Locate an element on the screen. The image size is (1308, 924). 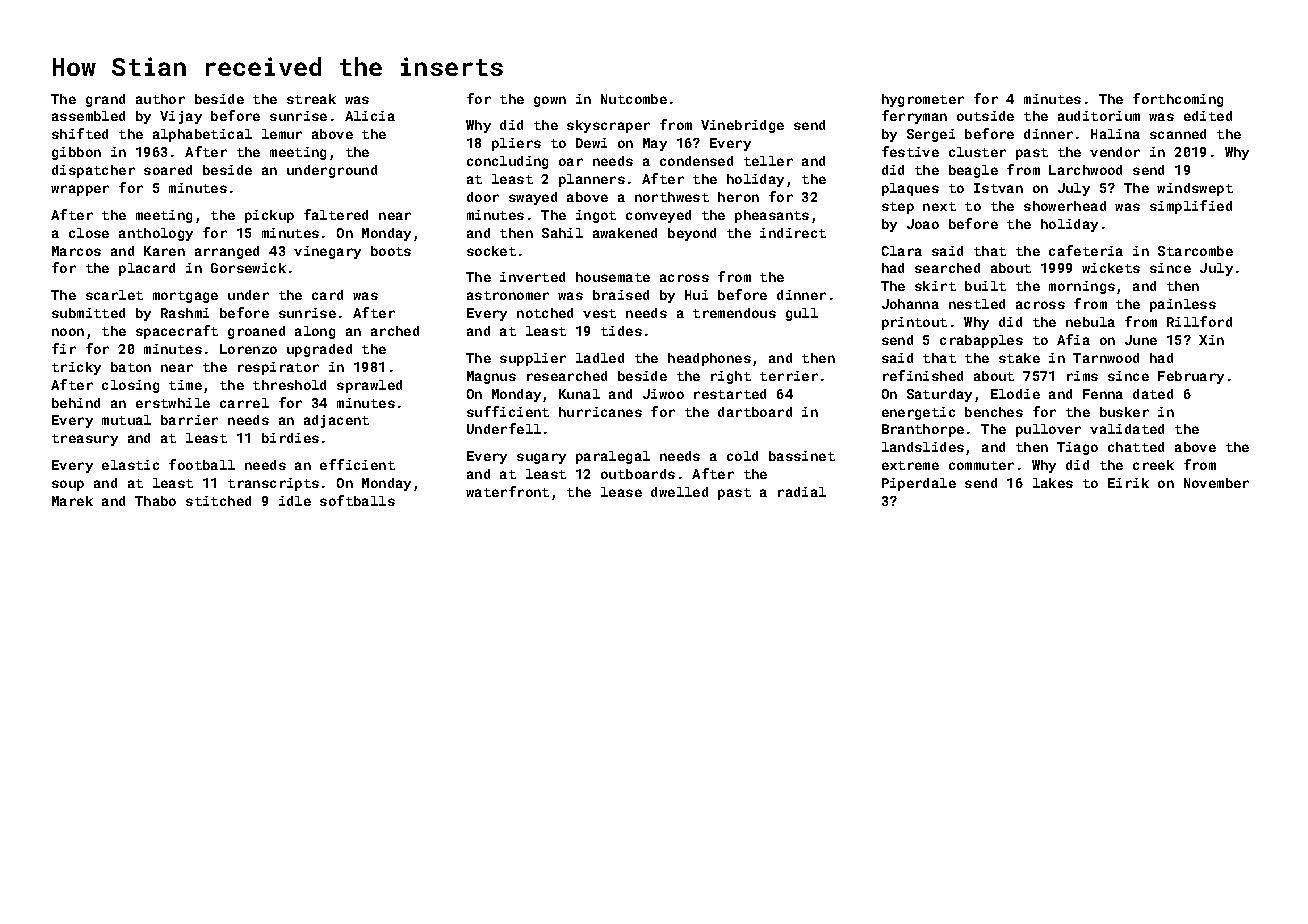
edited is located at coordinates (1208, 116).
